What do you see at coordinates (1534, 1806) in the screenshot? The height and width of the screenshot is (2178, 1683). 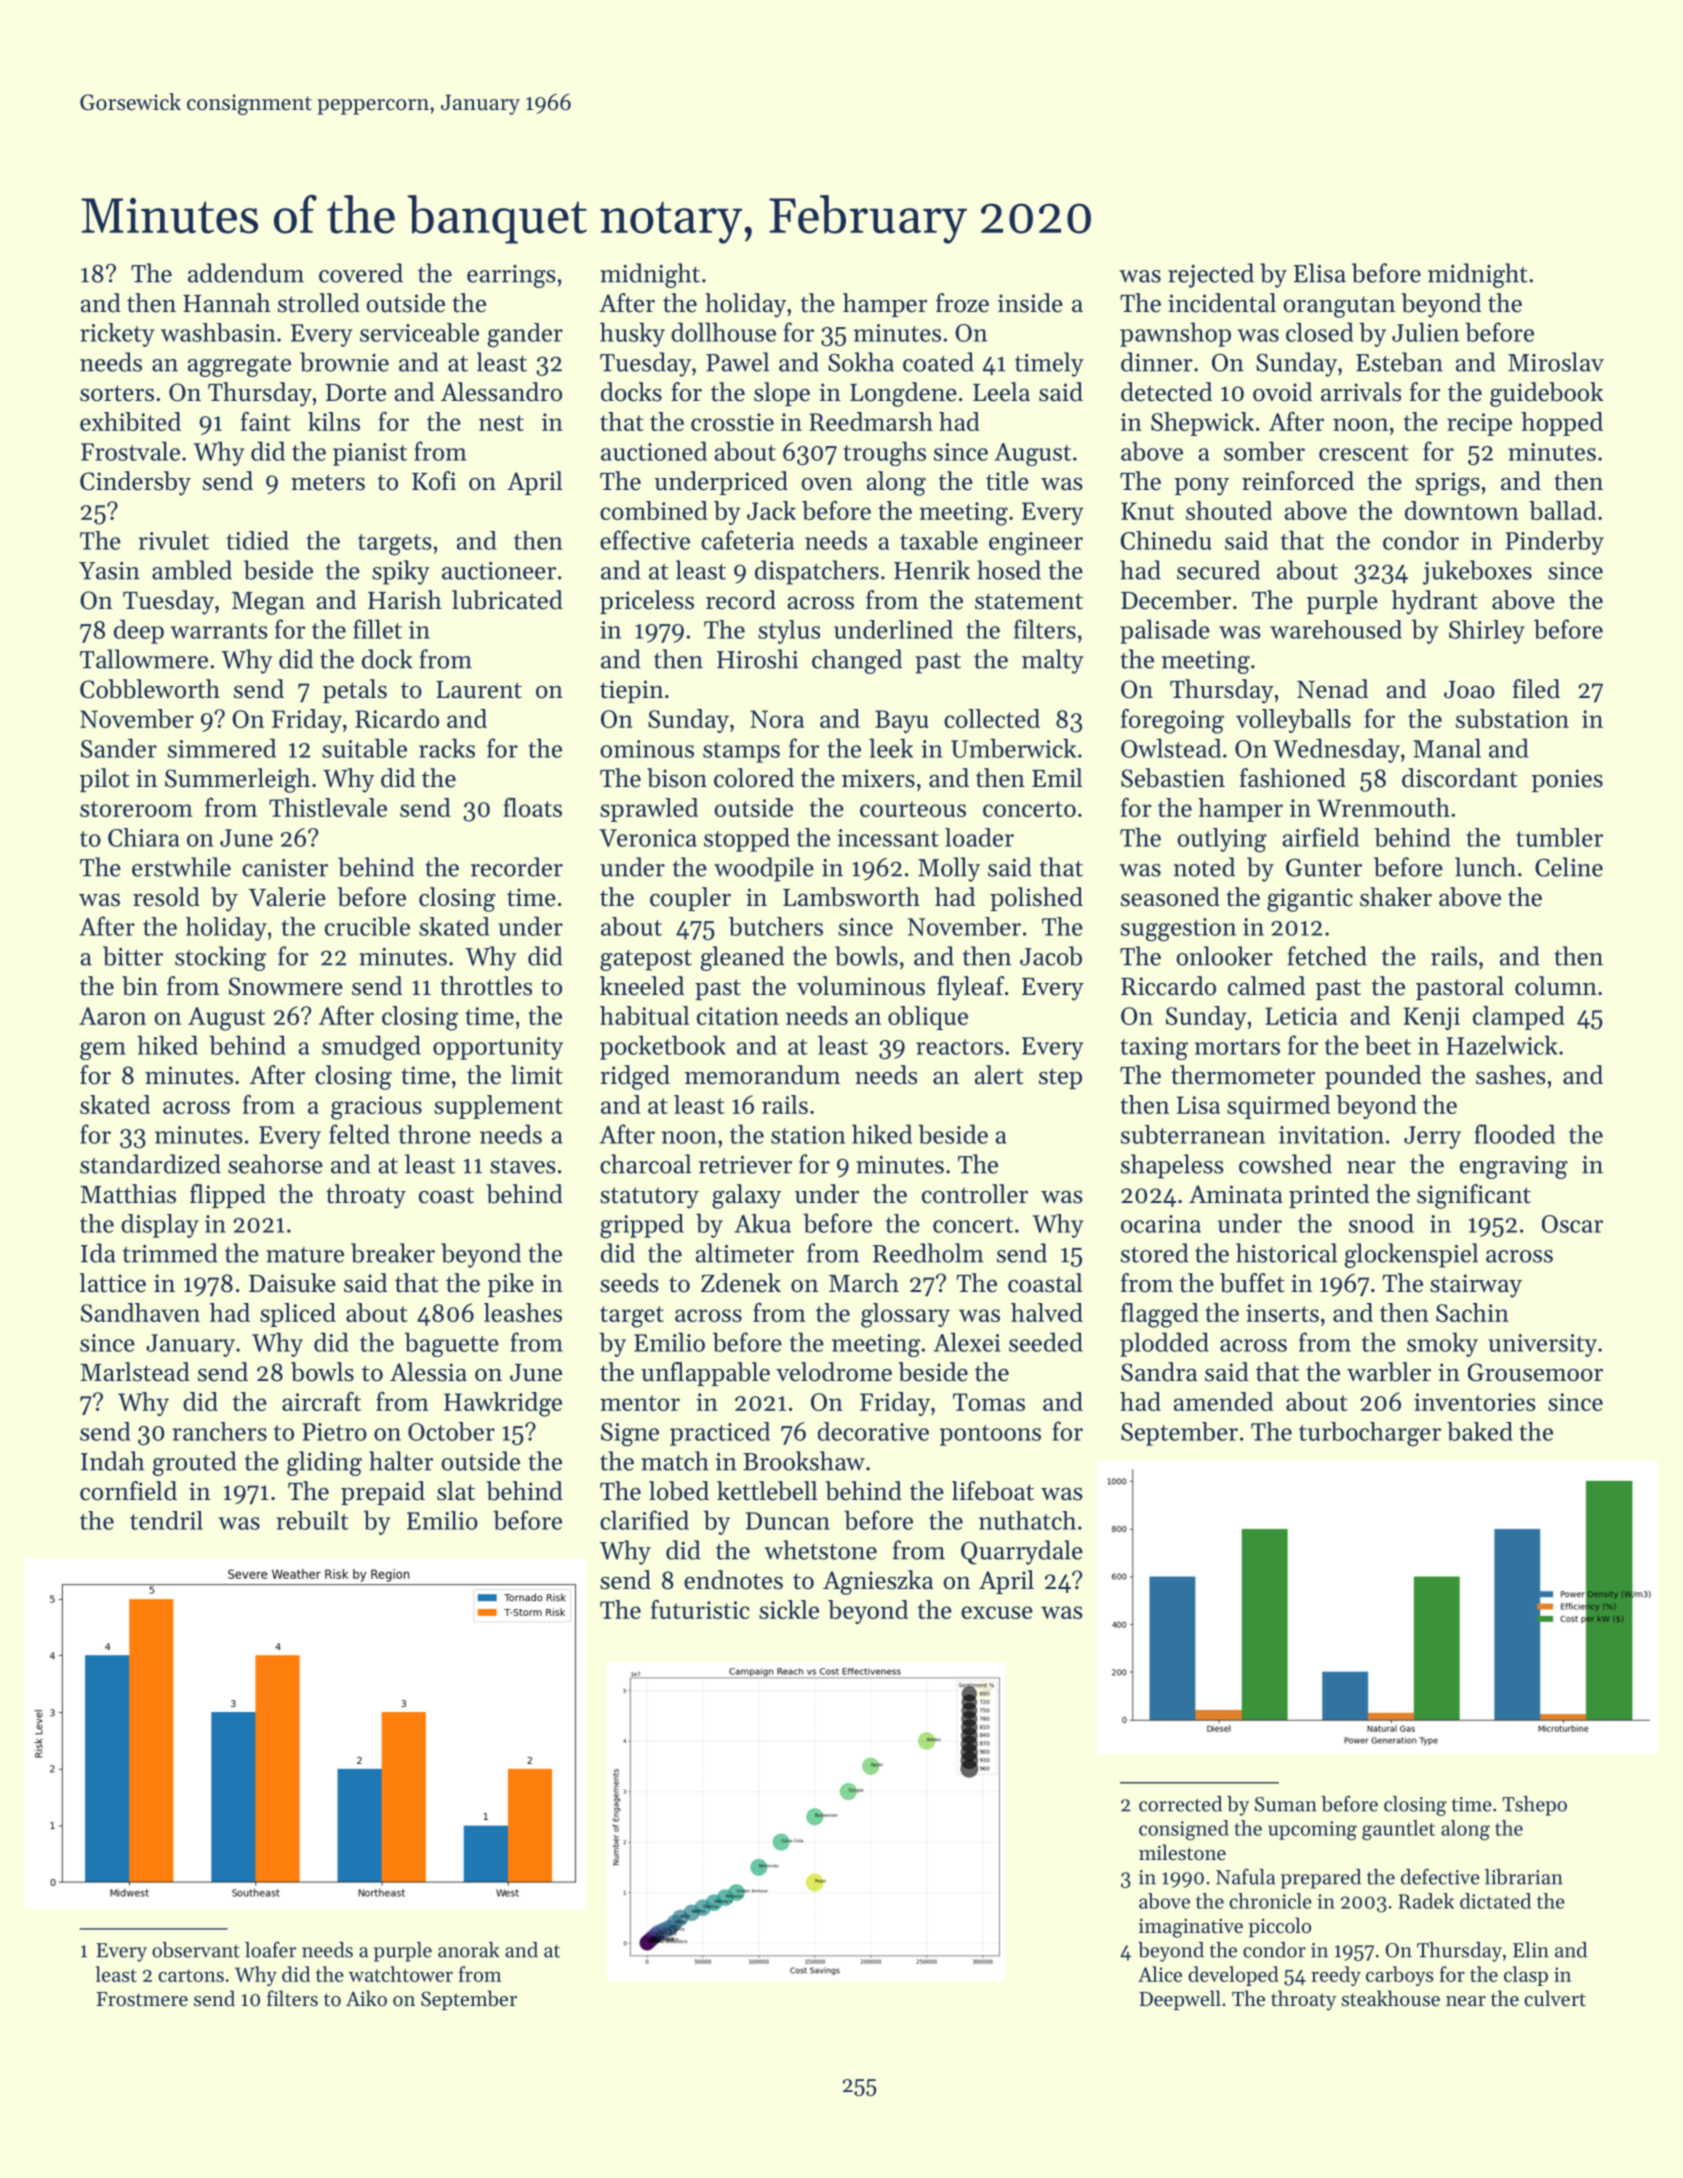 I see `Tshepo` at bounding box center [1534, 1806].
